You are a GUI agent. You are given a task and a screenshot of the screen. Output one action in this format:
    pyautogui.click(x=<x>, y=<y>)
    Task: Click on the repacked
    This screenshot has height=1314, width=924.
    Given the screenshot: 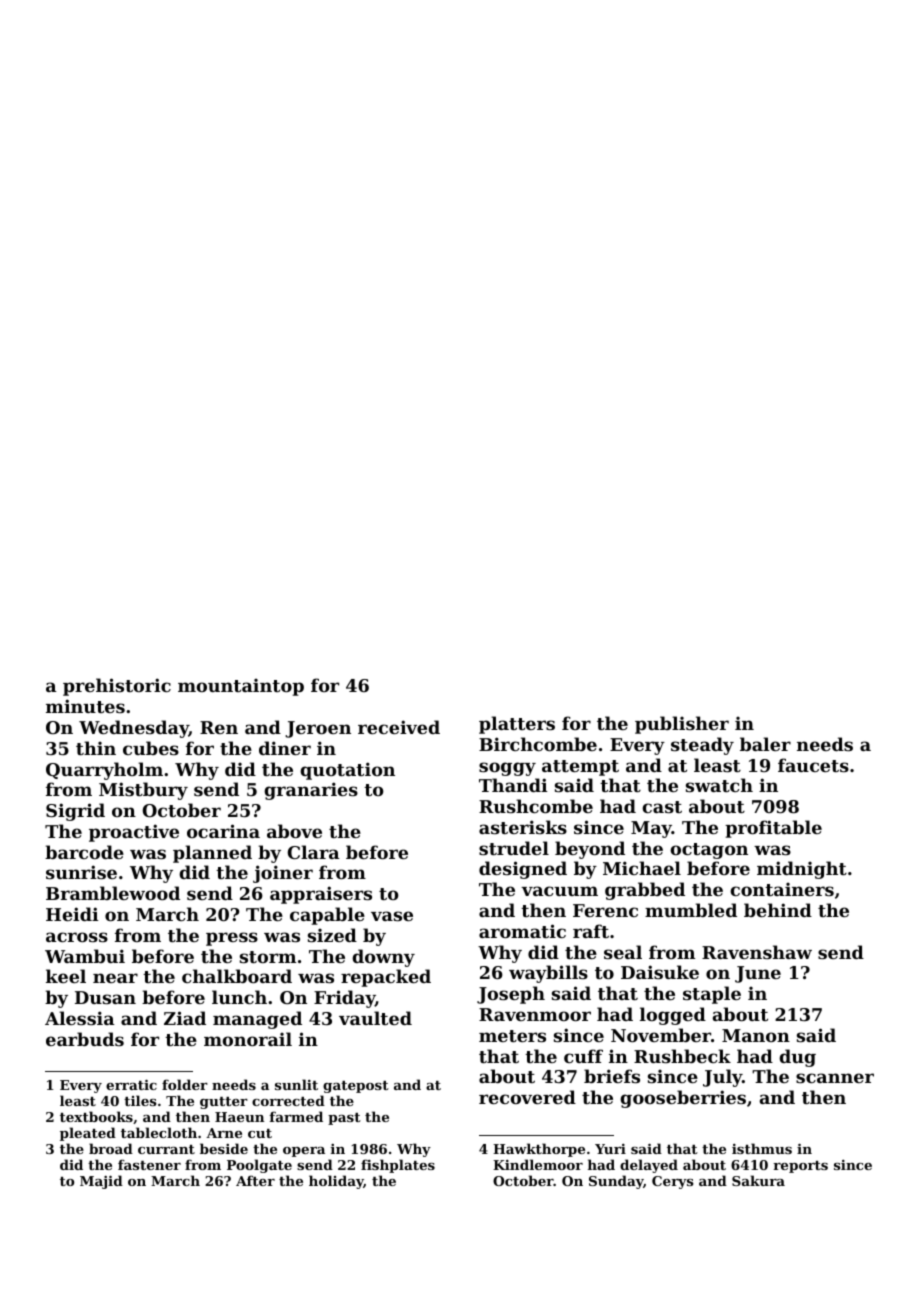 What is the action you would take?
    pyautogui.click(x=386, y=978)
